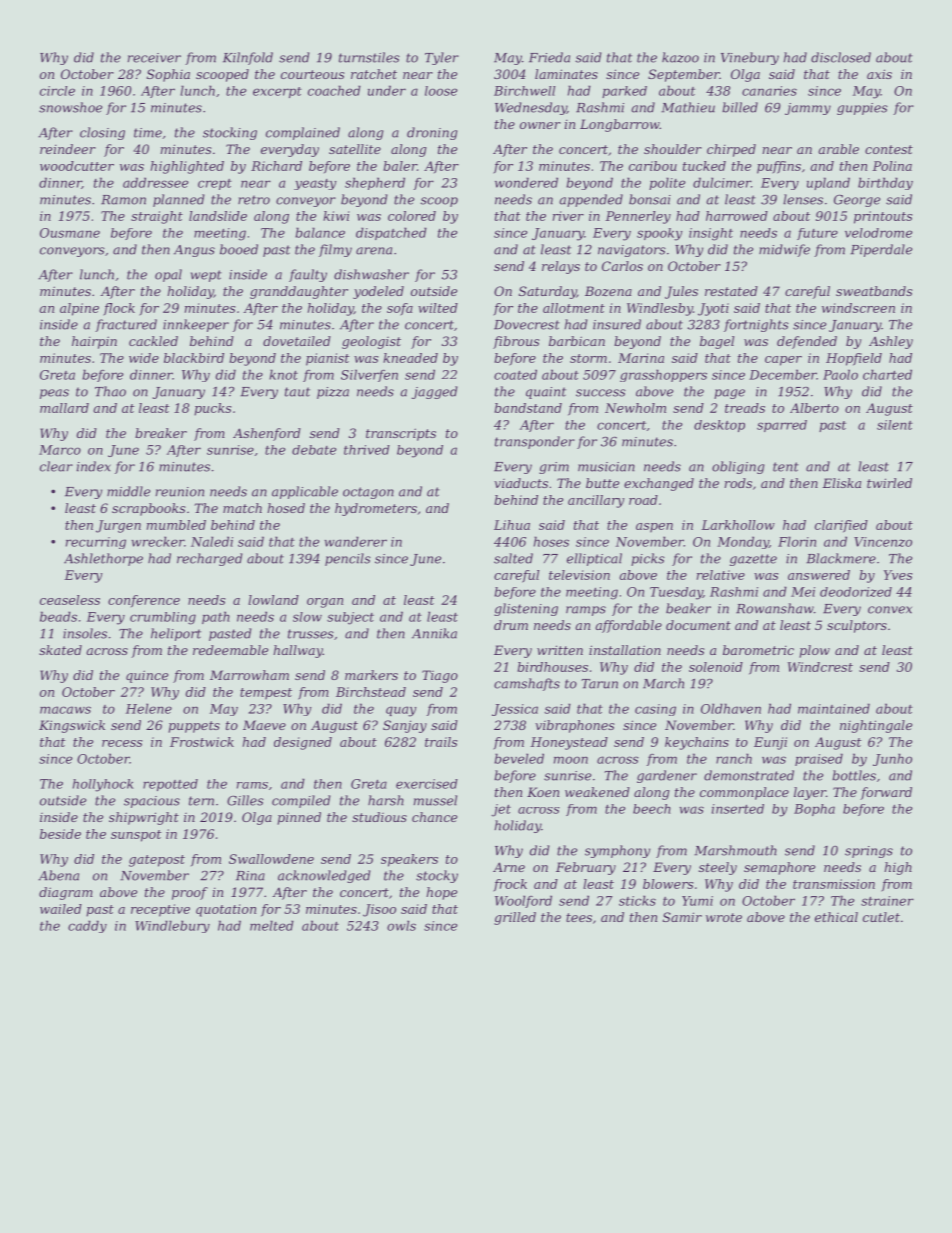 This page has width=952, height=1233. Describe the element at coordinates (841, 57) in the page. I see `disclosed` at that location.
